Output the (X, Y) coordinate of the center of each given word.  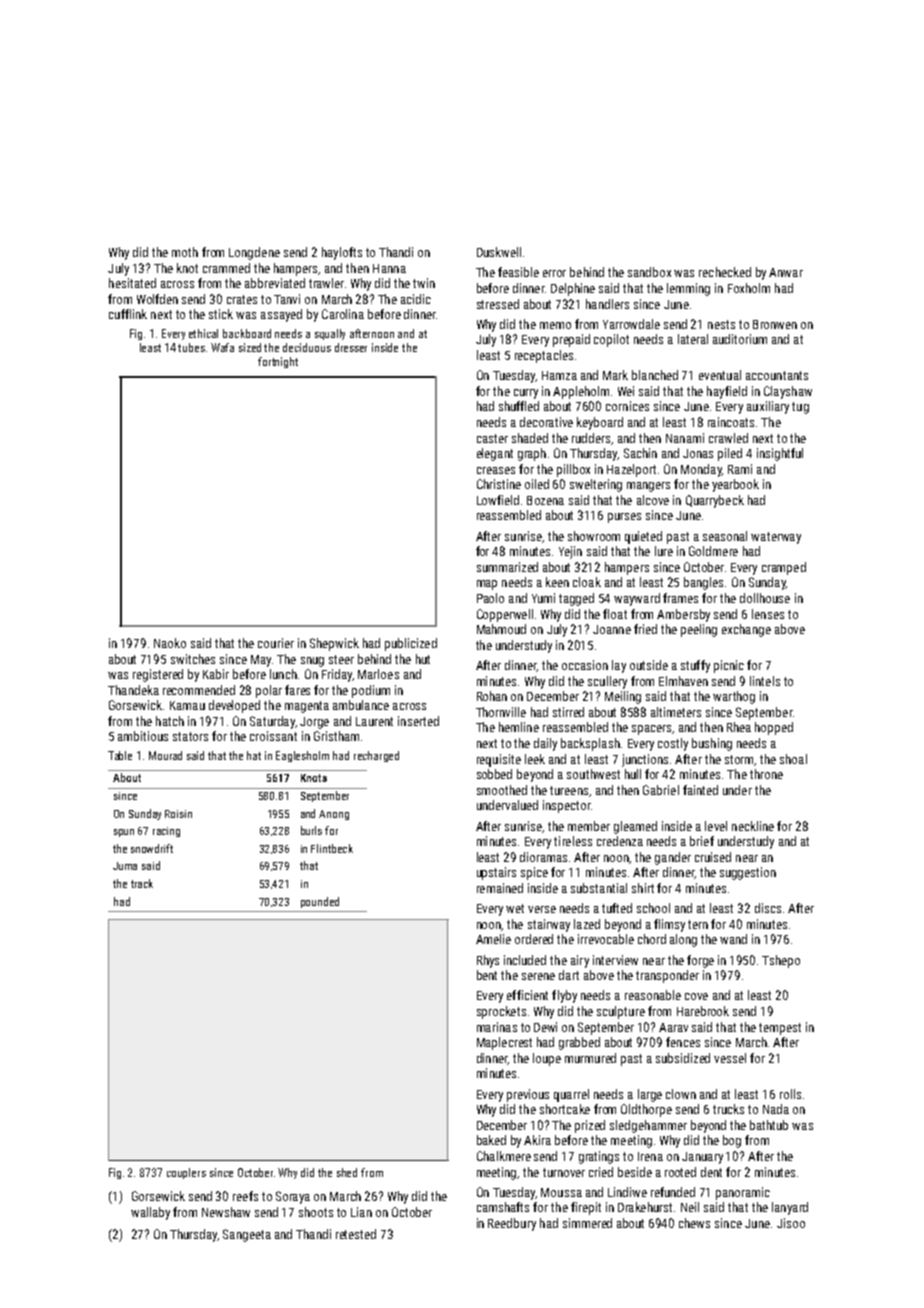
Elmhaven (683, 681)
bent (487, 975)
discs (768, 908)
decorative (546, 422)
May (261, 661)
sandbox (649, 272)
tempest (780, 1029)
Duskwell (499, 252)
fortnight (278, 362)
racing (166, 832)
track (142, 883)
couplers (186, 1173)
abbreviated (275, 283)
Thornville (501, 712)
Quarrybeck (715, 501)
